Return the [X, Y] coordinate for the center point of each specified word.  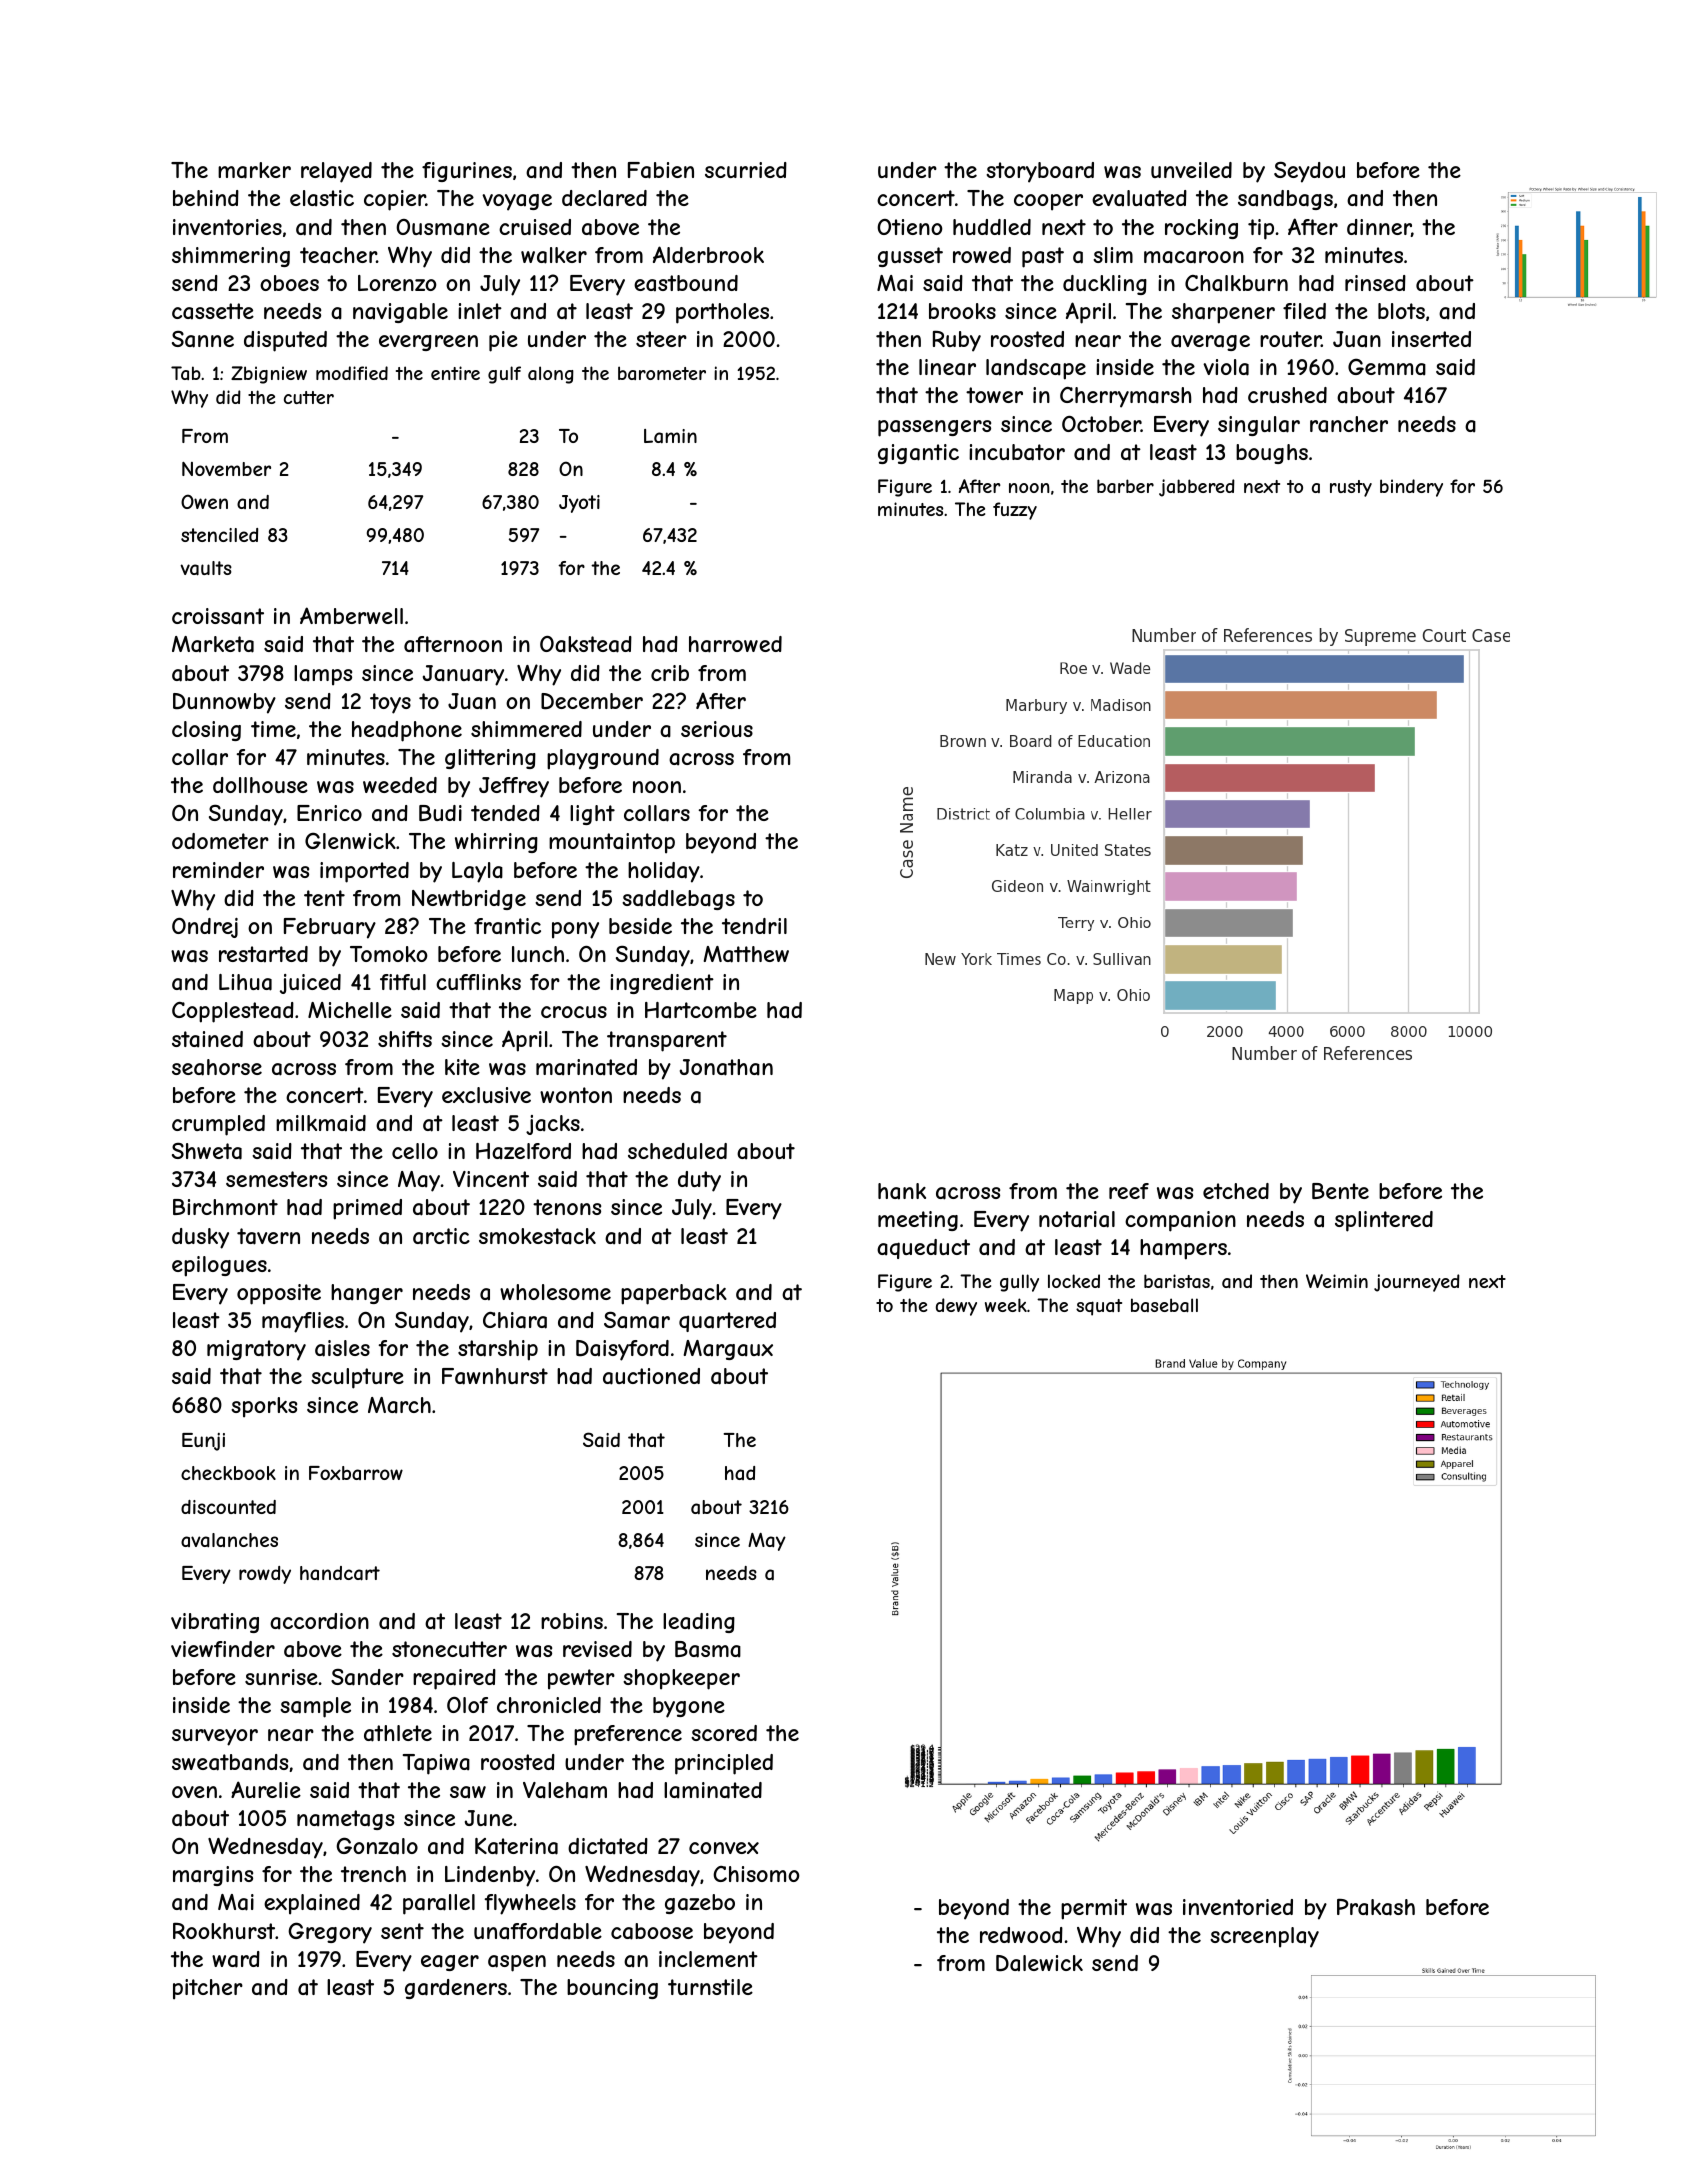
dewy [956, 1307]
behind [206, 198]
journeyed [1417, 1283]
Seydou [1309, 172]
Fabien [661, 170]
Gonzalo [377, 1846]
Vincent [491, 1179]
